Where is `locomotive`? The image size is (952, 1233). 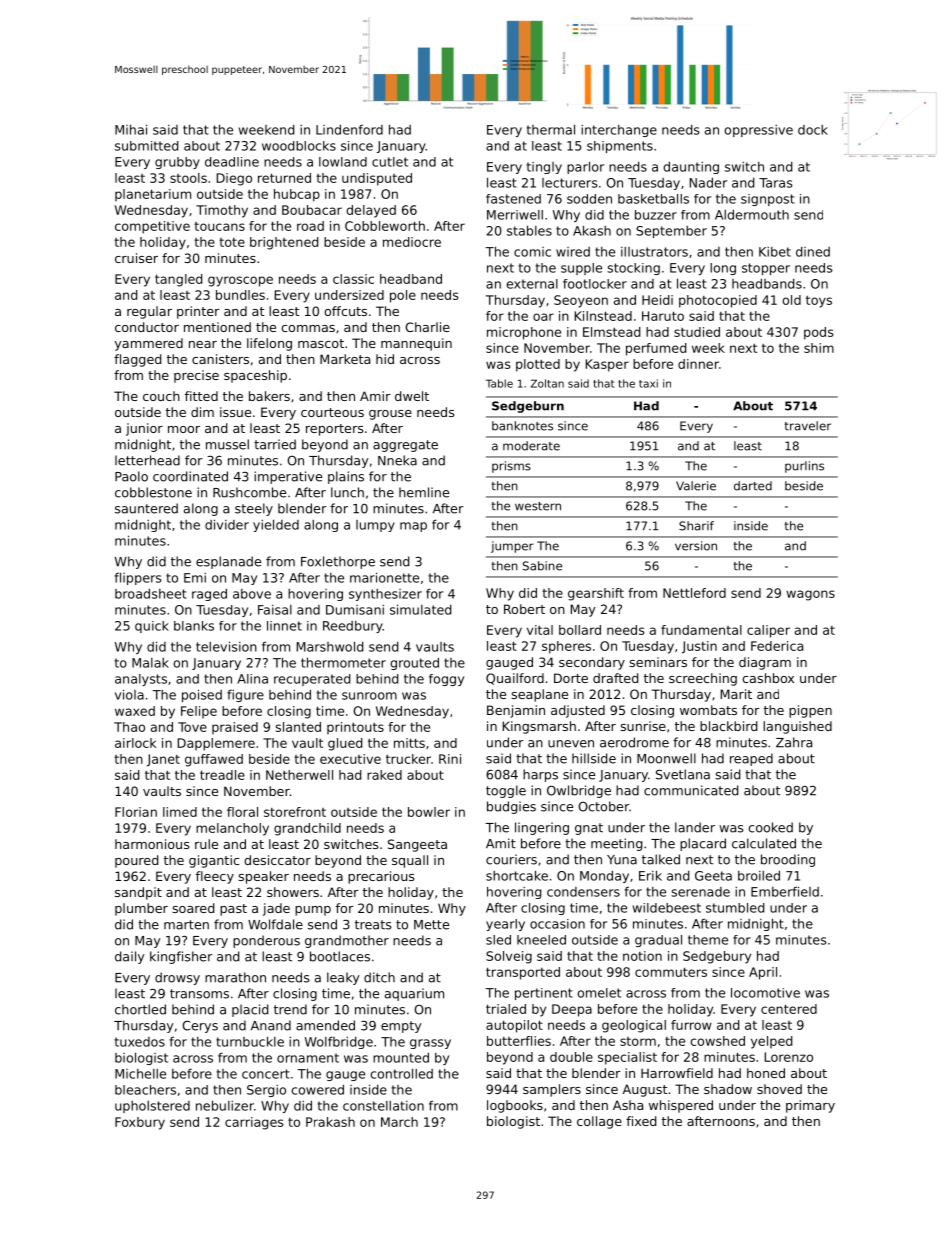 locomotive is located at coordinates (765, 993).
